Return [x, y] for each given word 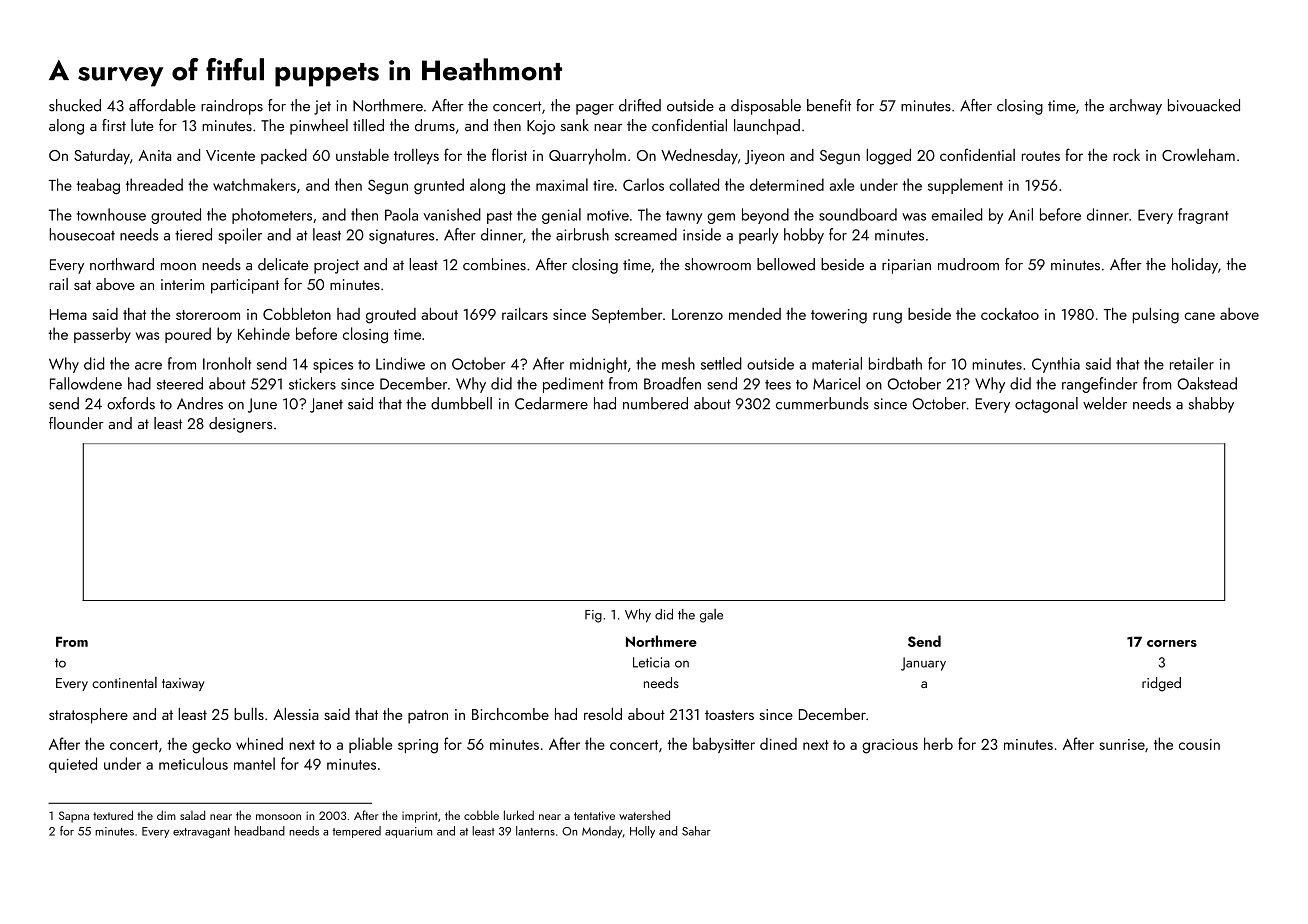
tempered [356, 832]
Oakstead [1207, 383]
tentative [594, 815]
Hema [68, 314]
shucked [75, 105]
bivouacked [1204, 105]
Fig [593, 616]
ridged [1161, 684]
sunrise [1122, 744]
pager [595, 109]
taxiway [183, 684]
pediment [573, 385]
